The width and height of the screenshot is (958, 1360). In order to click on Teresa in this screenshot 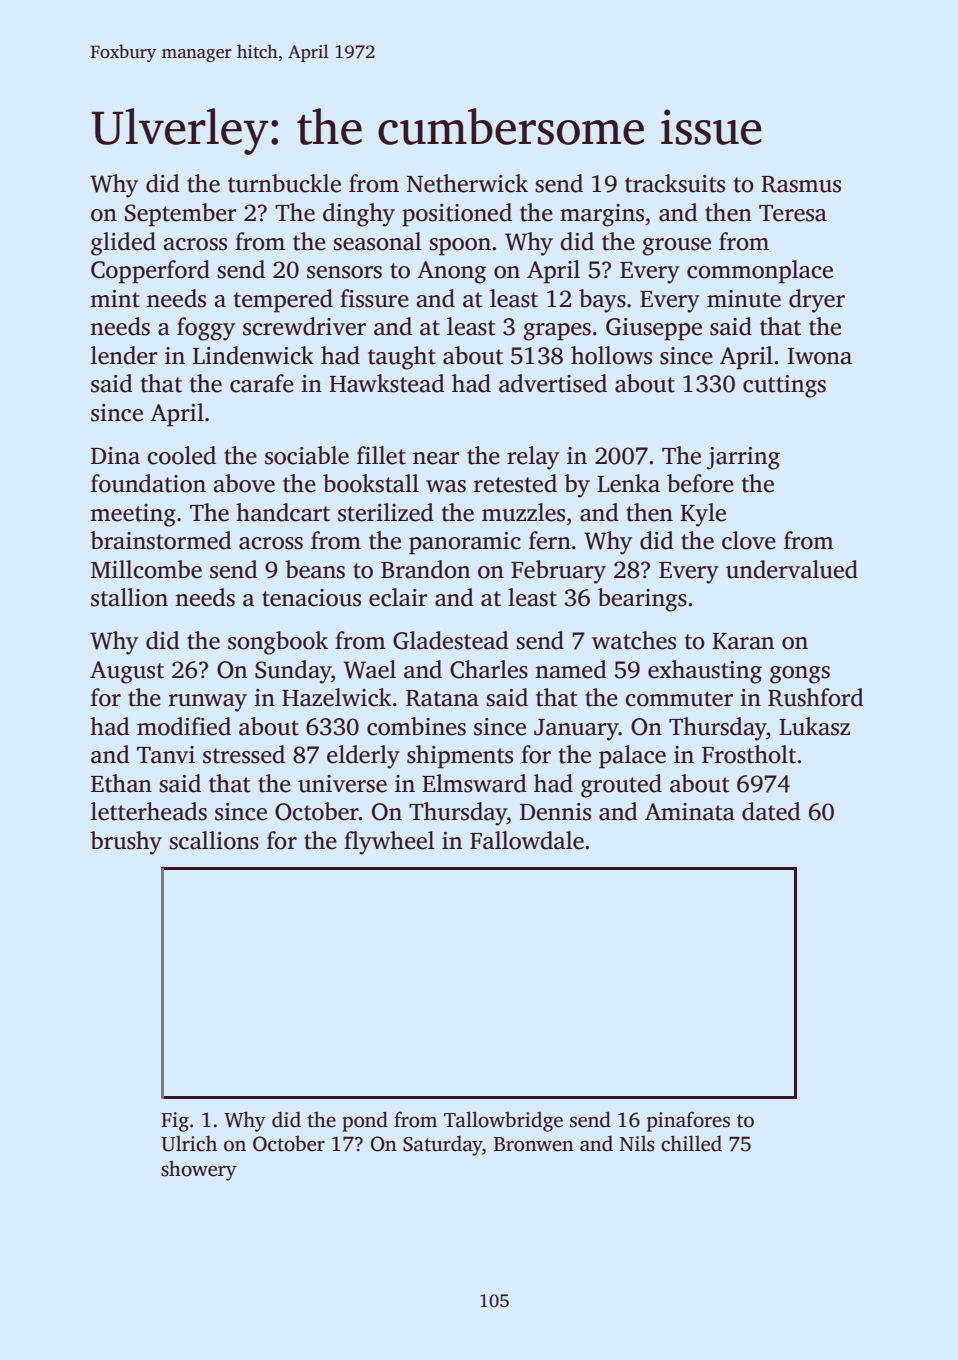, I will do `click(793, 213)`.
